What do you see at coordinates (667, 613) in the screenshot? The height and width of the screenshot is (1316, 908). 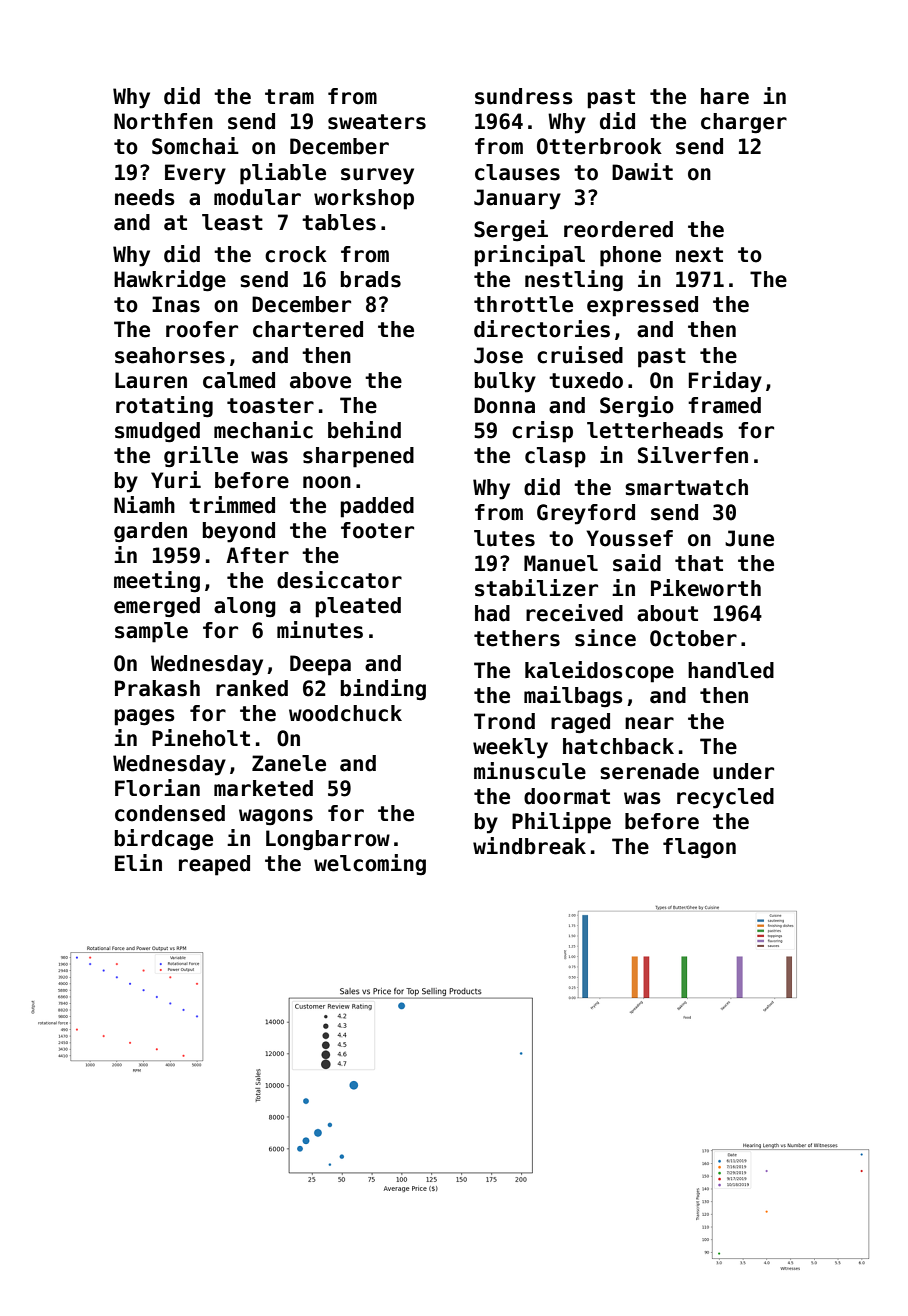 I see `about` at bounding box center [667, 613].
